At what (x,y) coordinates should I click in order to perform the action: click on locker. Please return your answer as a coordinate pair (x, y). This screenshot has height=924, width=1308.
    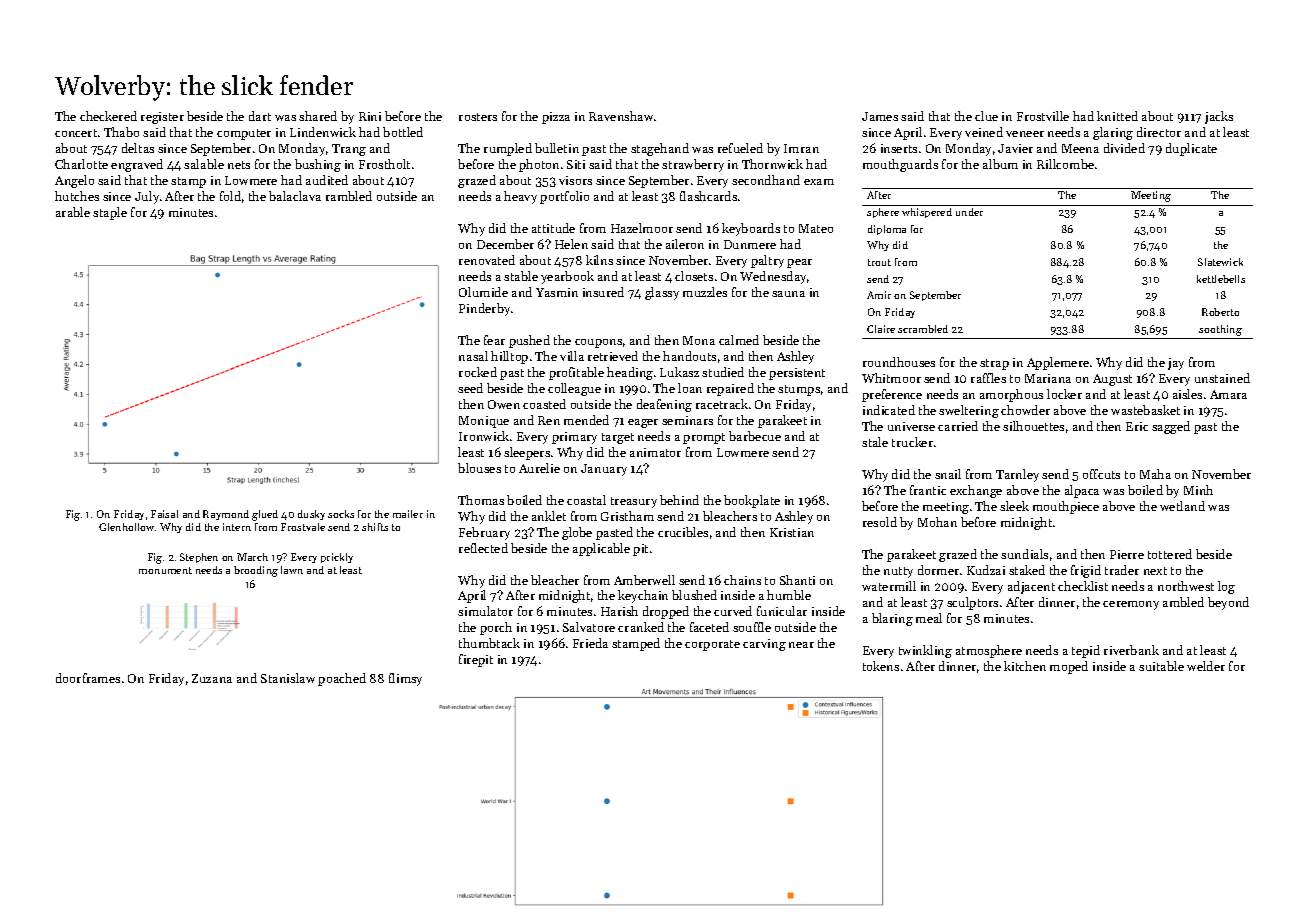
    Looking at the image, I should click on (1064, 394).
